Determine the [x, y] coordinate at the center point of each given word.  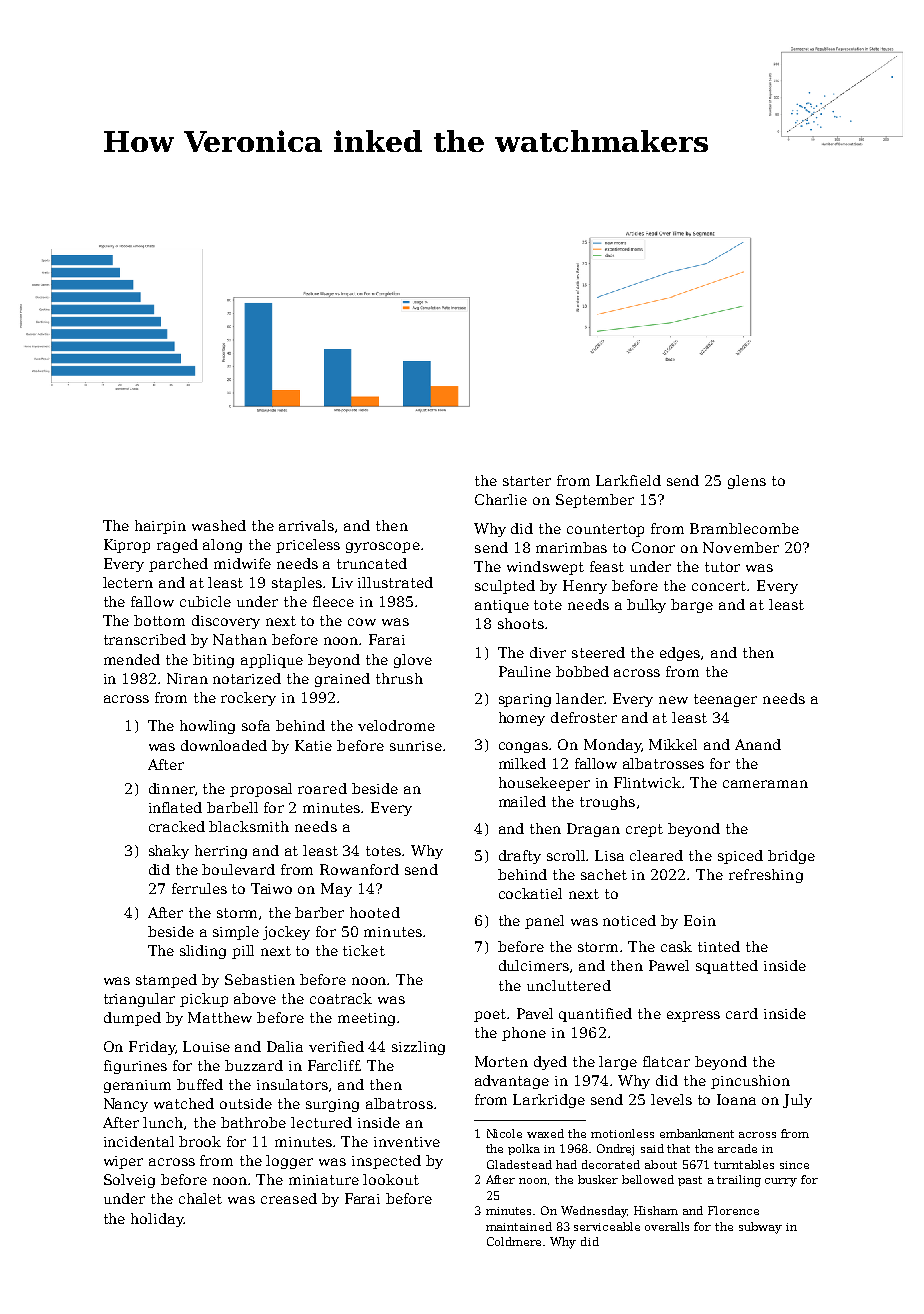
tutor [722, 567]
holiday [157, 1220]
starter [527, 481]
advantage [512, 1082]
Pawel [669, 965]
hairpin [160, 527]
